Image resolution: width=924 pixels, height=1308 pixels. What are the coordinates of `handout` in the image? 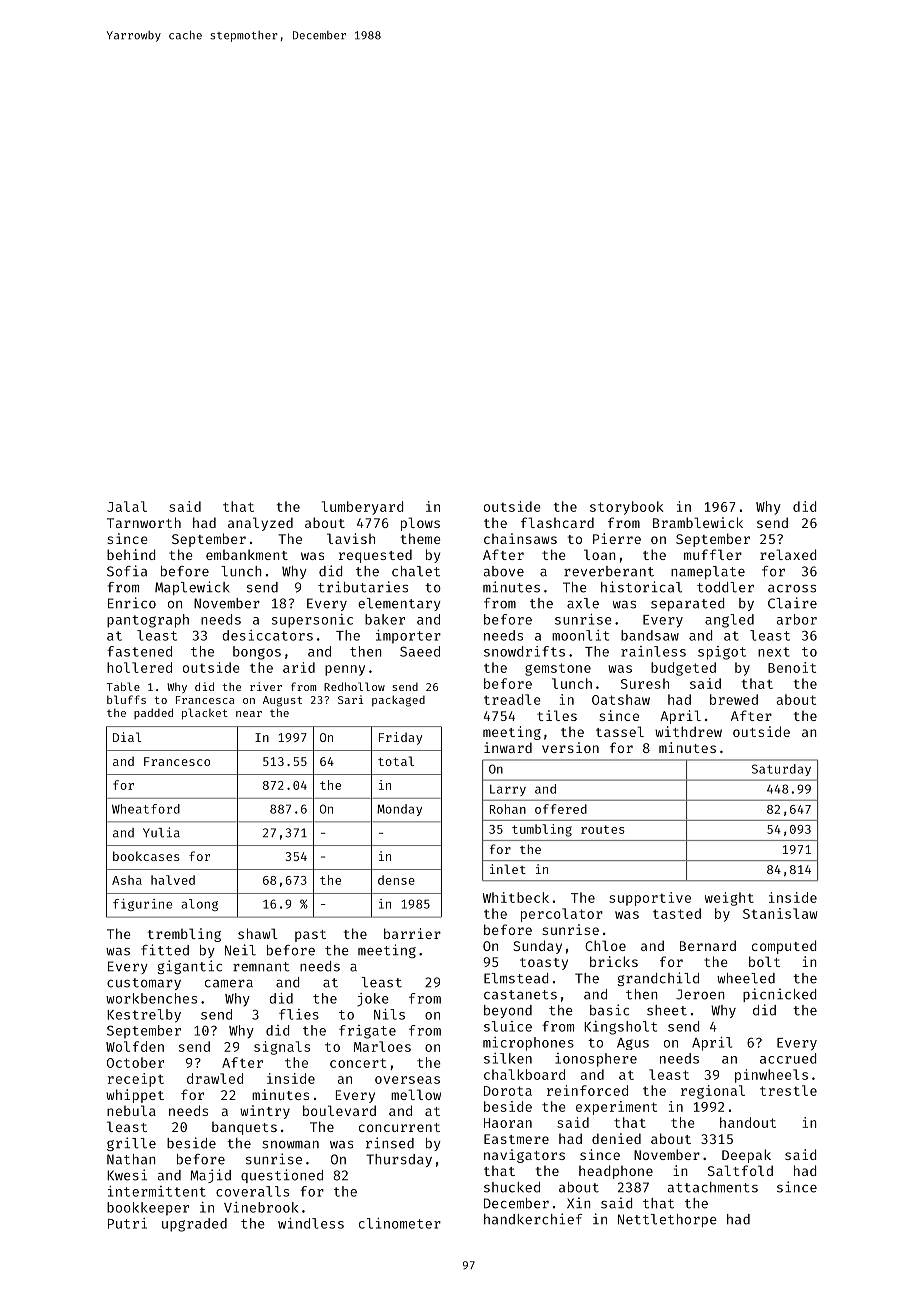 It's located at (748, 1122).
